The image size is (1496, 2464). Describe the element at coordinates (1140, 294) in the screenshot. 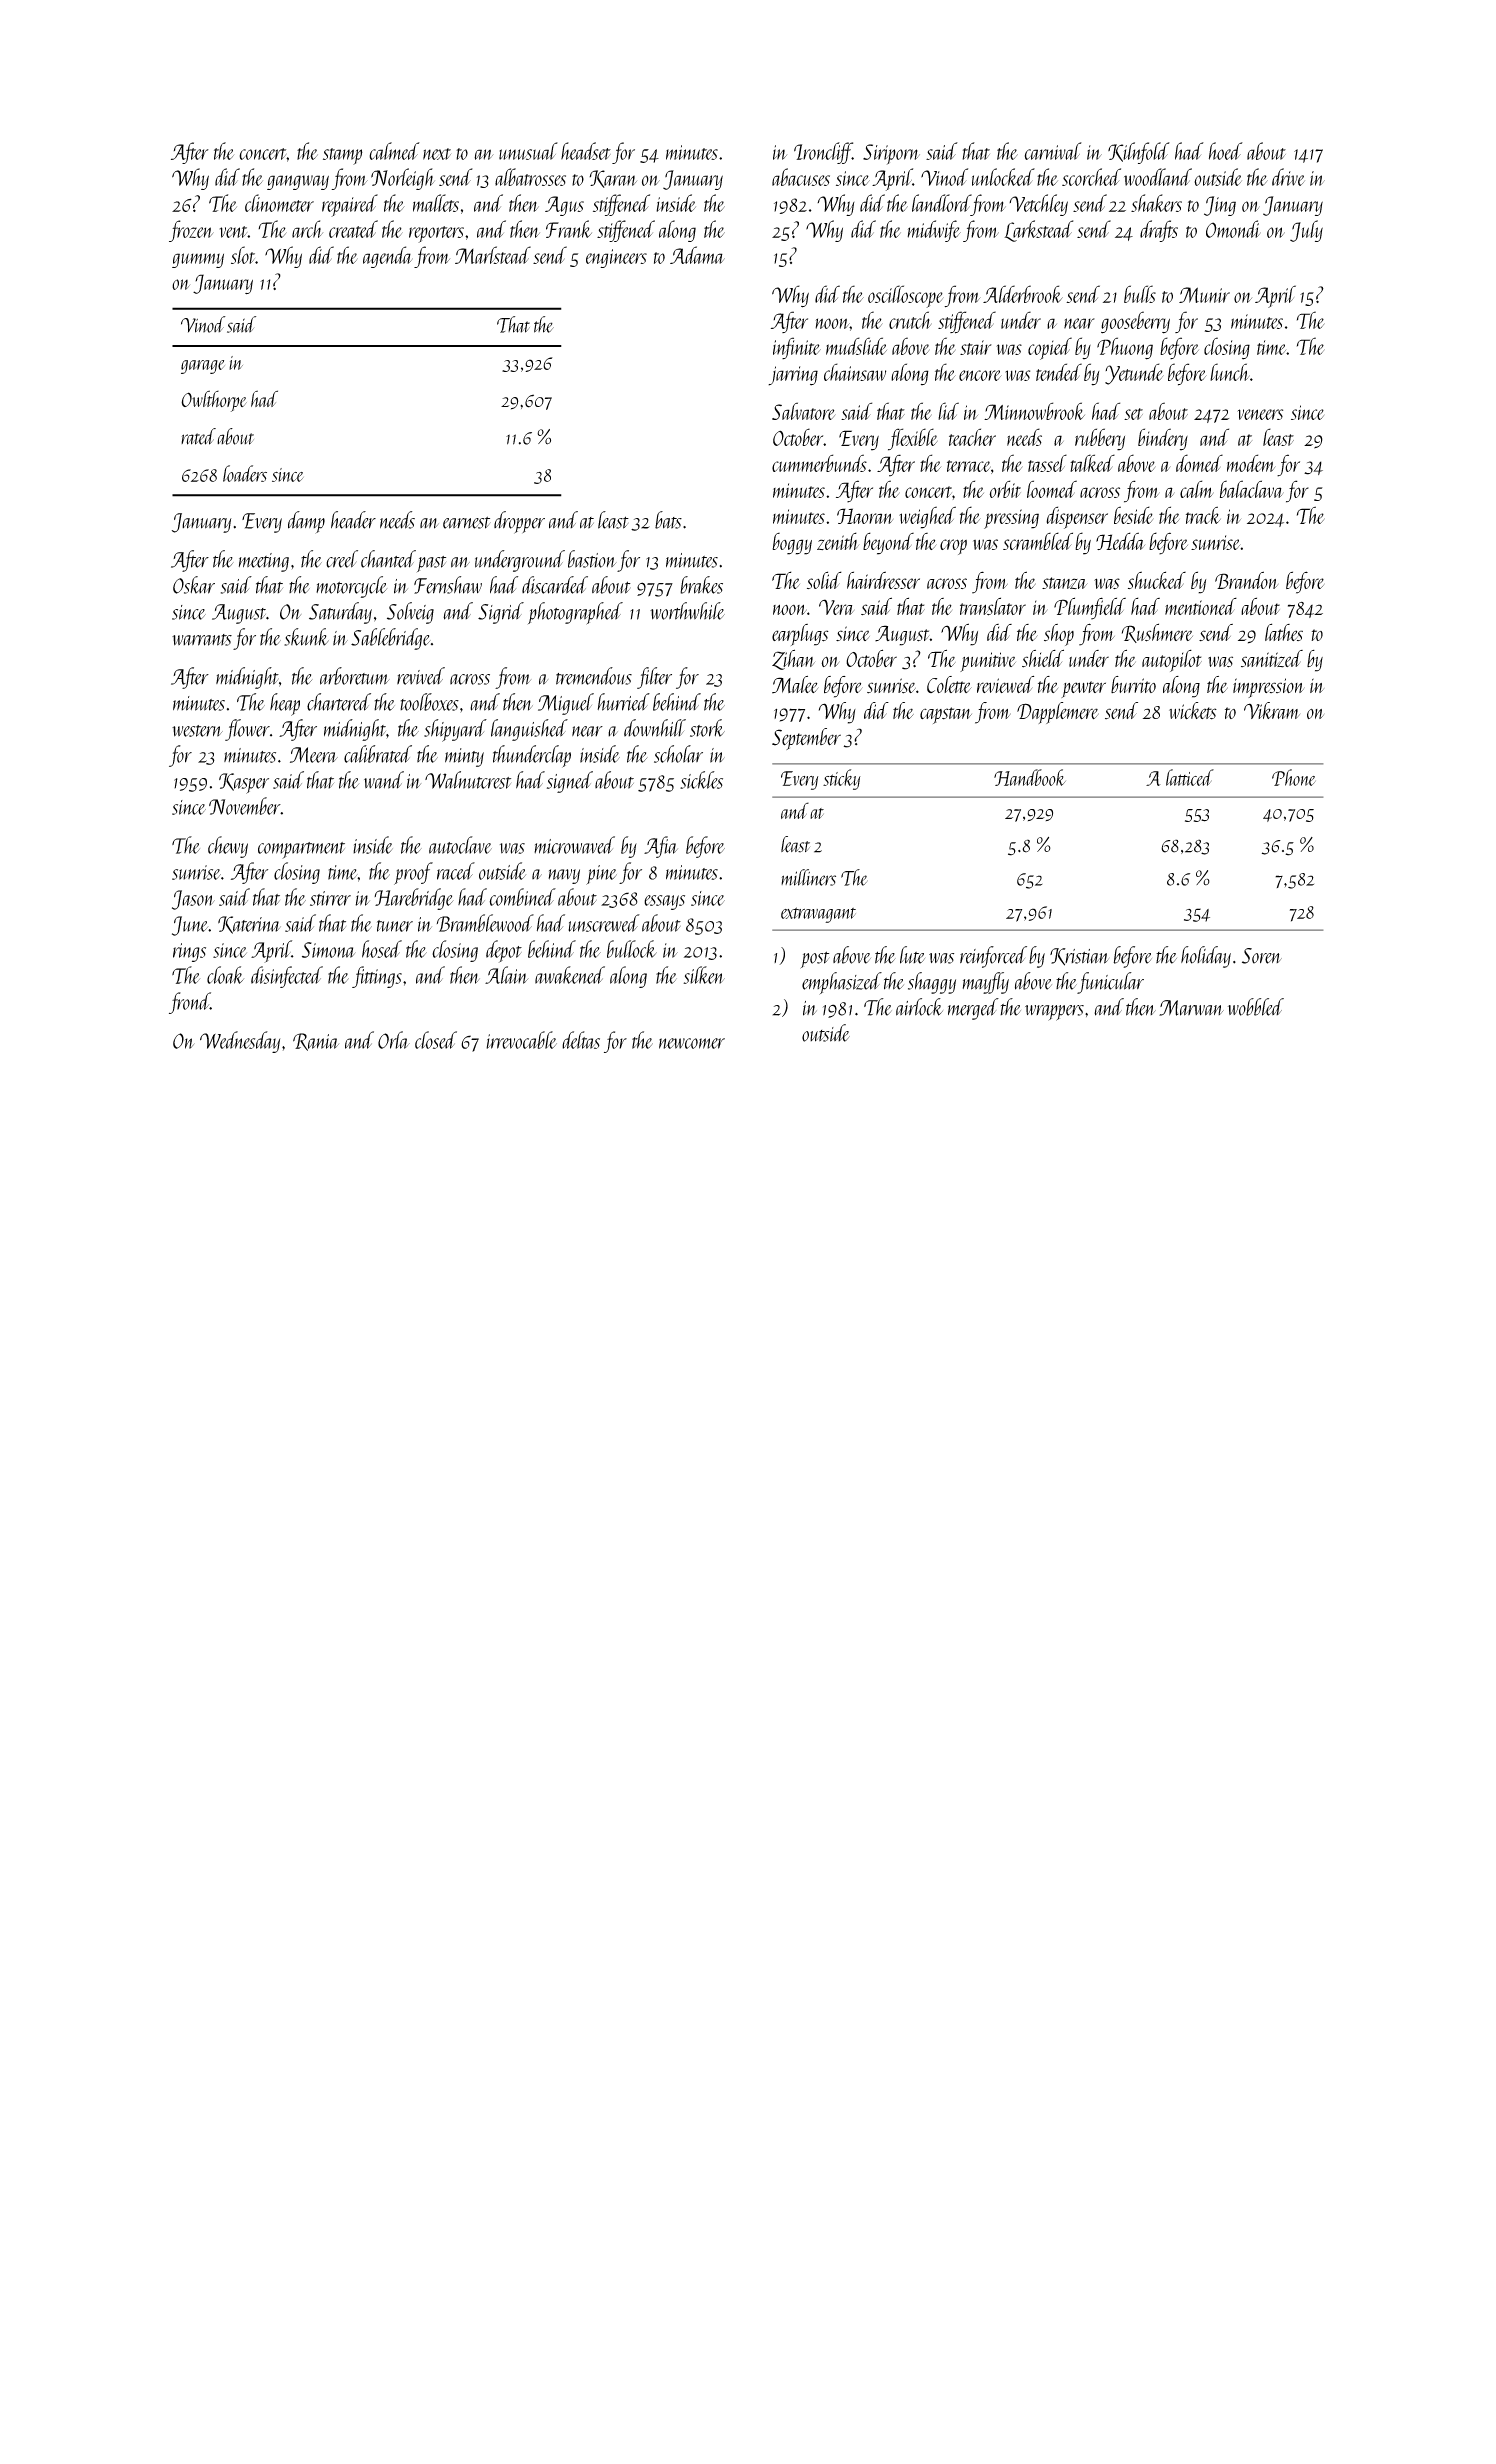

I see `bulls` at that location.
